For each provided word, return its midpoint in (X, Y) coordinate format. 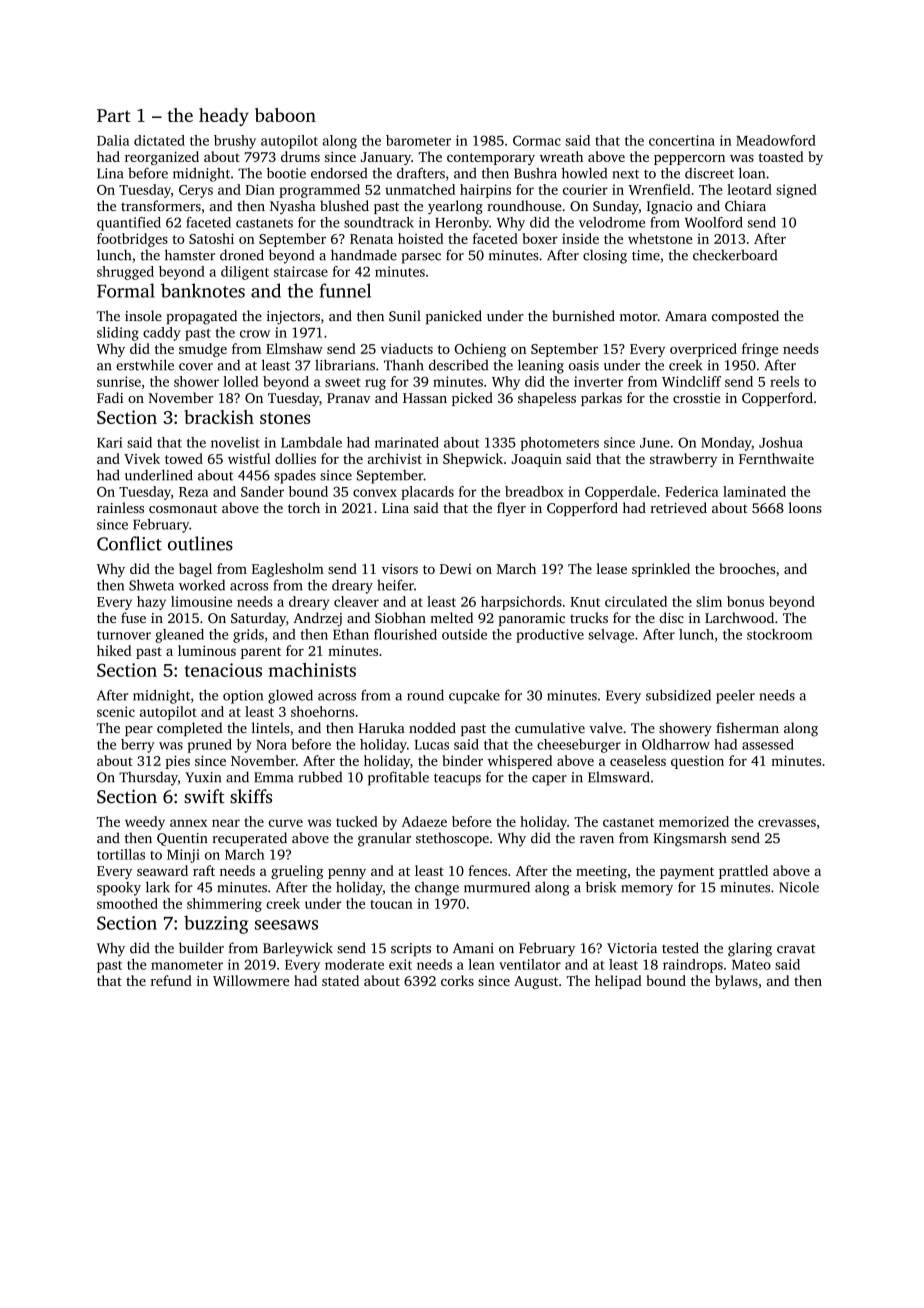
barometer (418, 140)
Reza (194, 492)
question (697, 762)
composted (745, 317)
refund (171, 980)
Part (114, 115)
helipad (618, 982)
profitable (398, 778)
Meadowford (776, 140)
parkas (601, 399)
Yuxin (203, 777)
